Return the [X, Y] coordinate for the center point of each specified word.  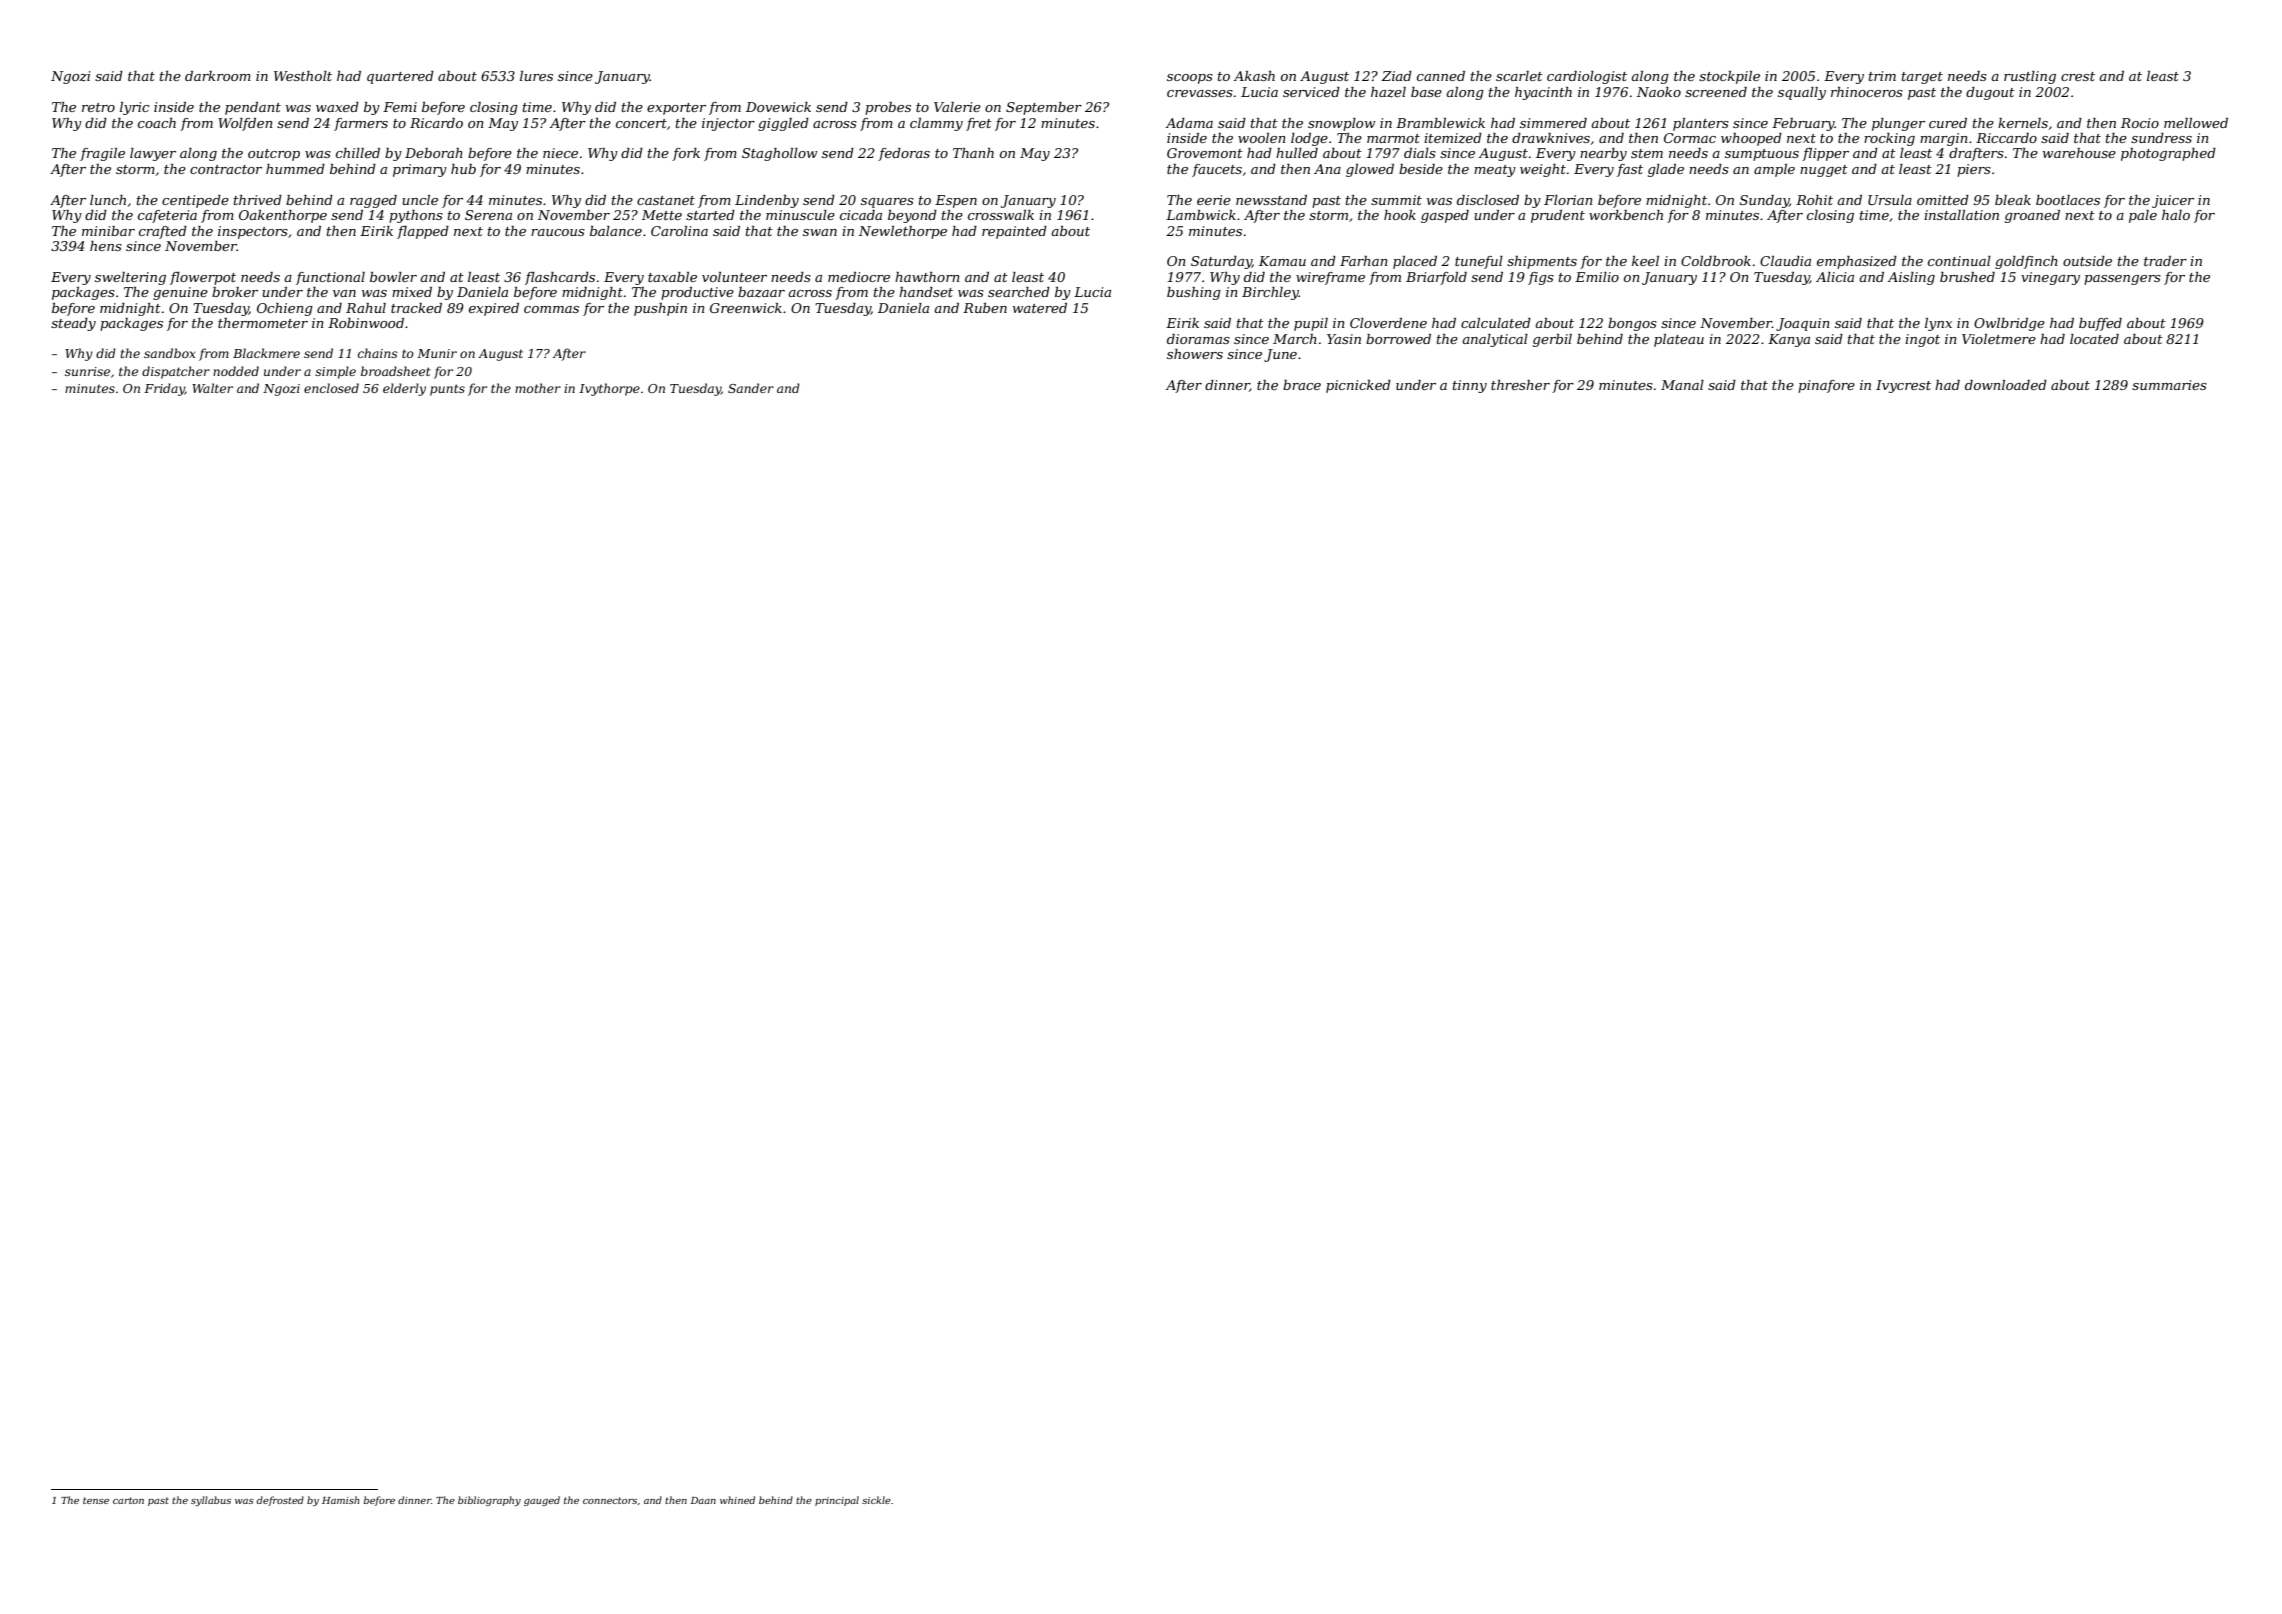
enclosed [331, 388]
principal [837, 1501]
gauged [542, 1501]
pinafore [1826, 386]
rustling [2030, 77]
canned [1441, 76]
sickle [876, 1500]
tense [96, 1500]
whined [737, 1500]
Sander [751, 388]
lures [536, 76]
